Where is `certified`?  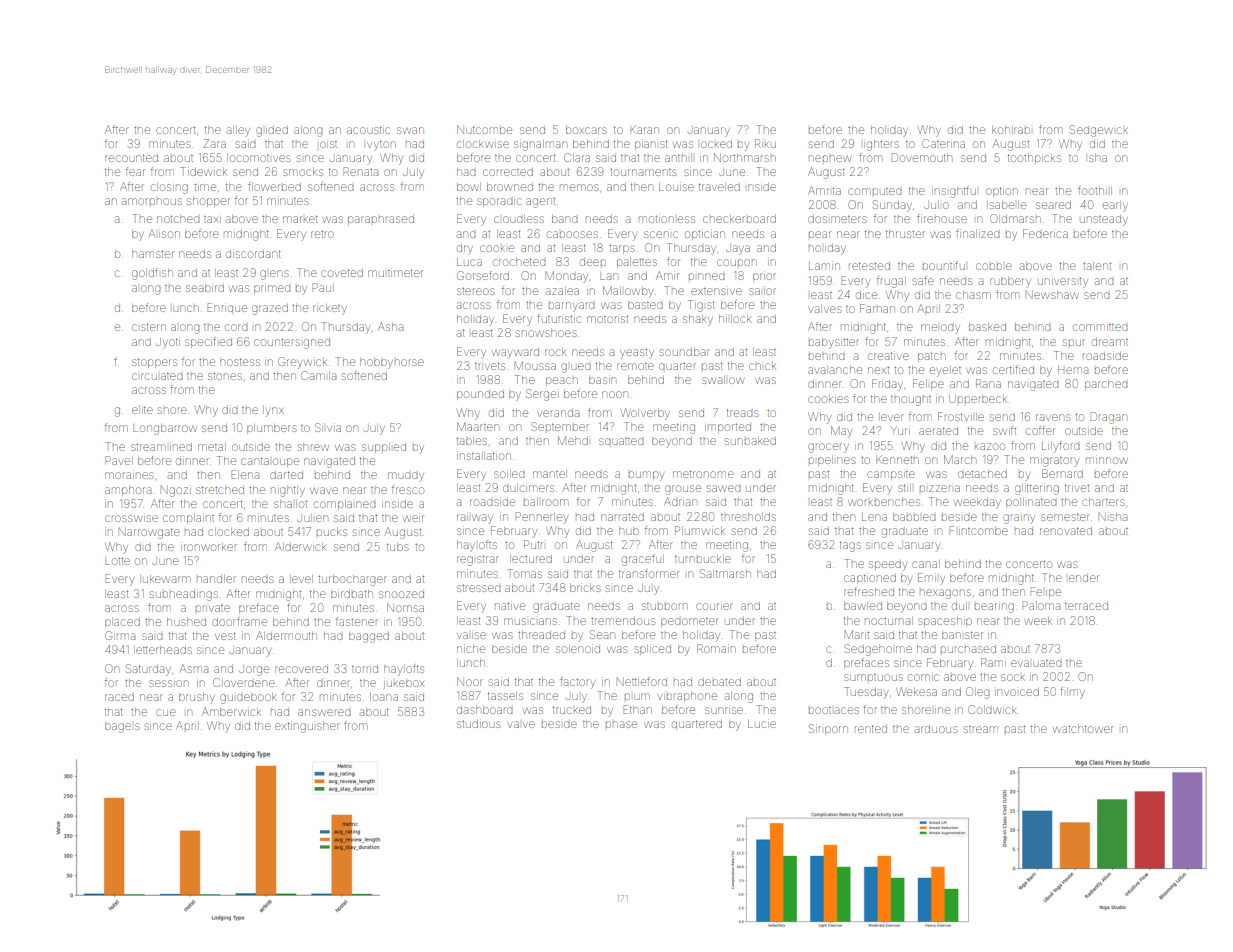 certified is located at coordinates (1013, 369).
